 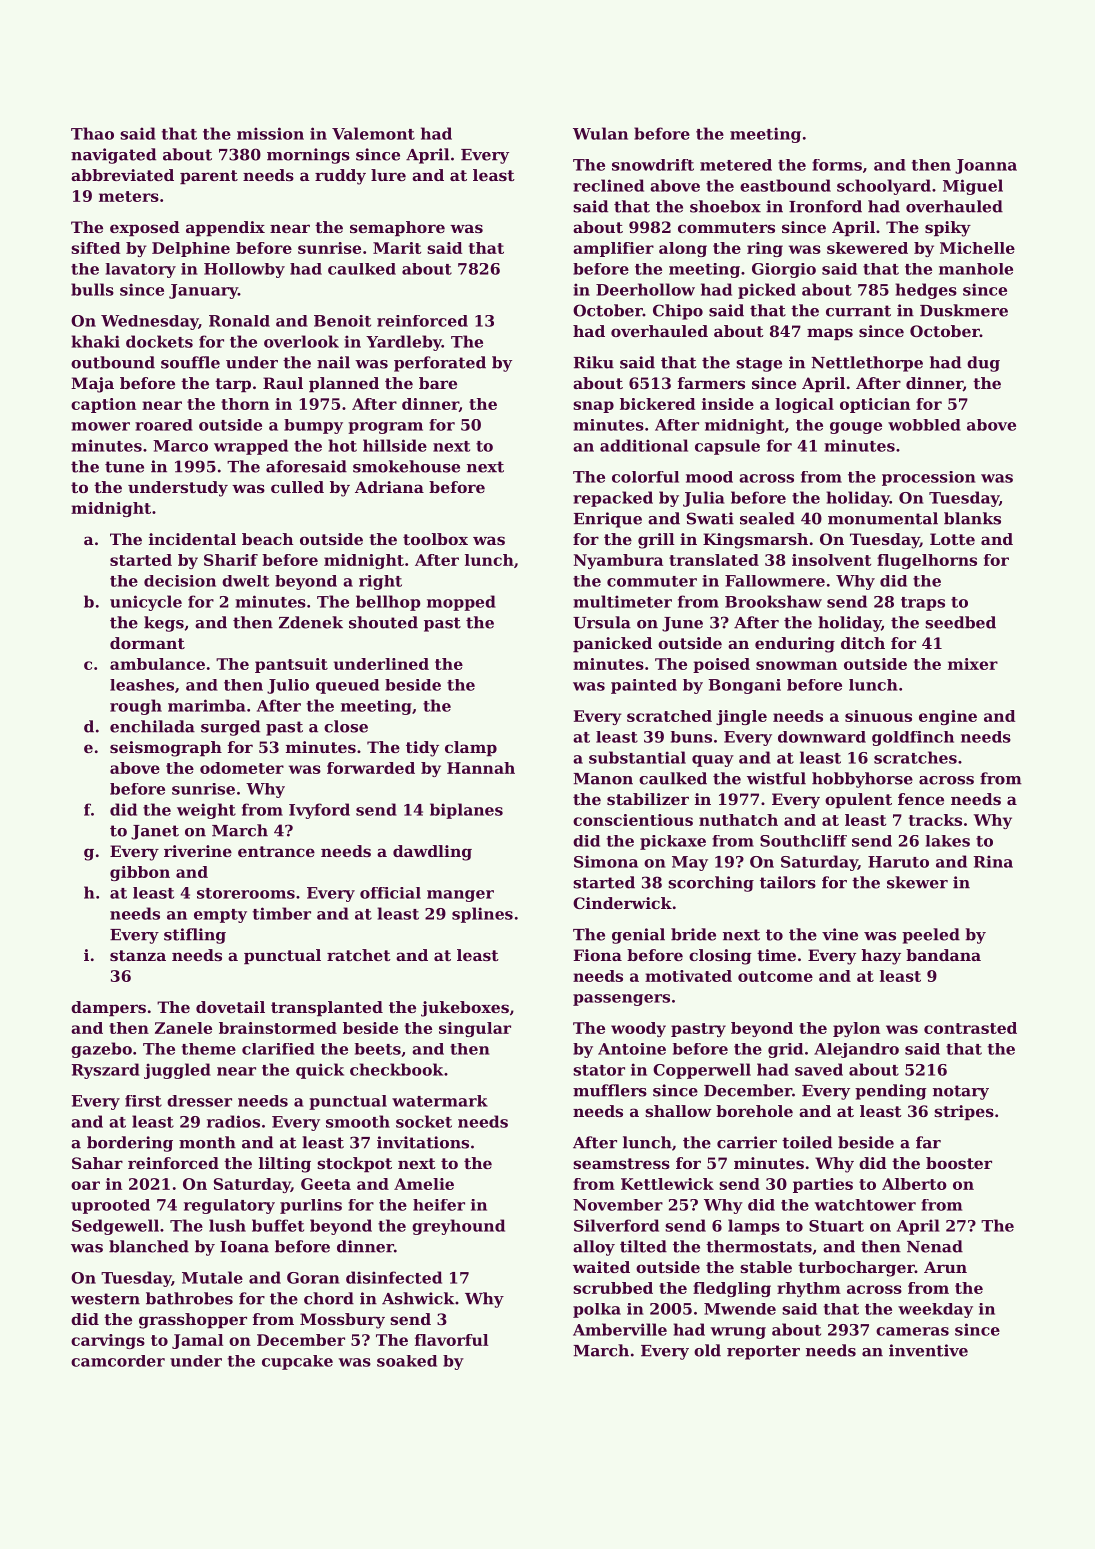 I want to click on Duskmere, so click(x=964, y=310).
